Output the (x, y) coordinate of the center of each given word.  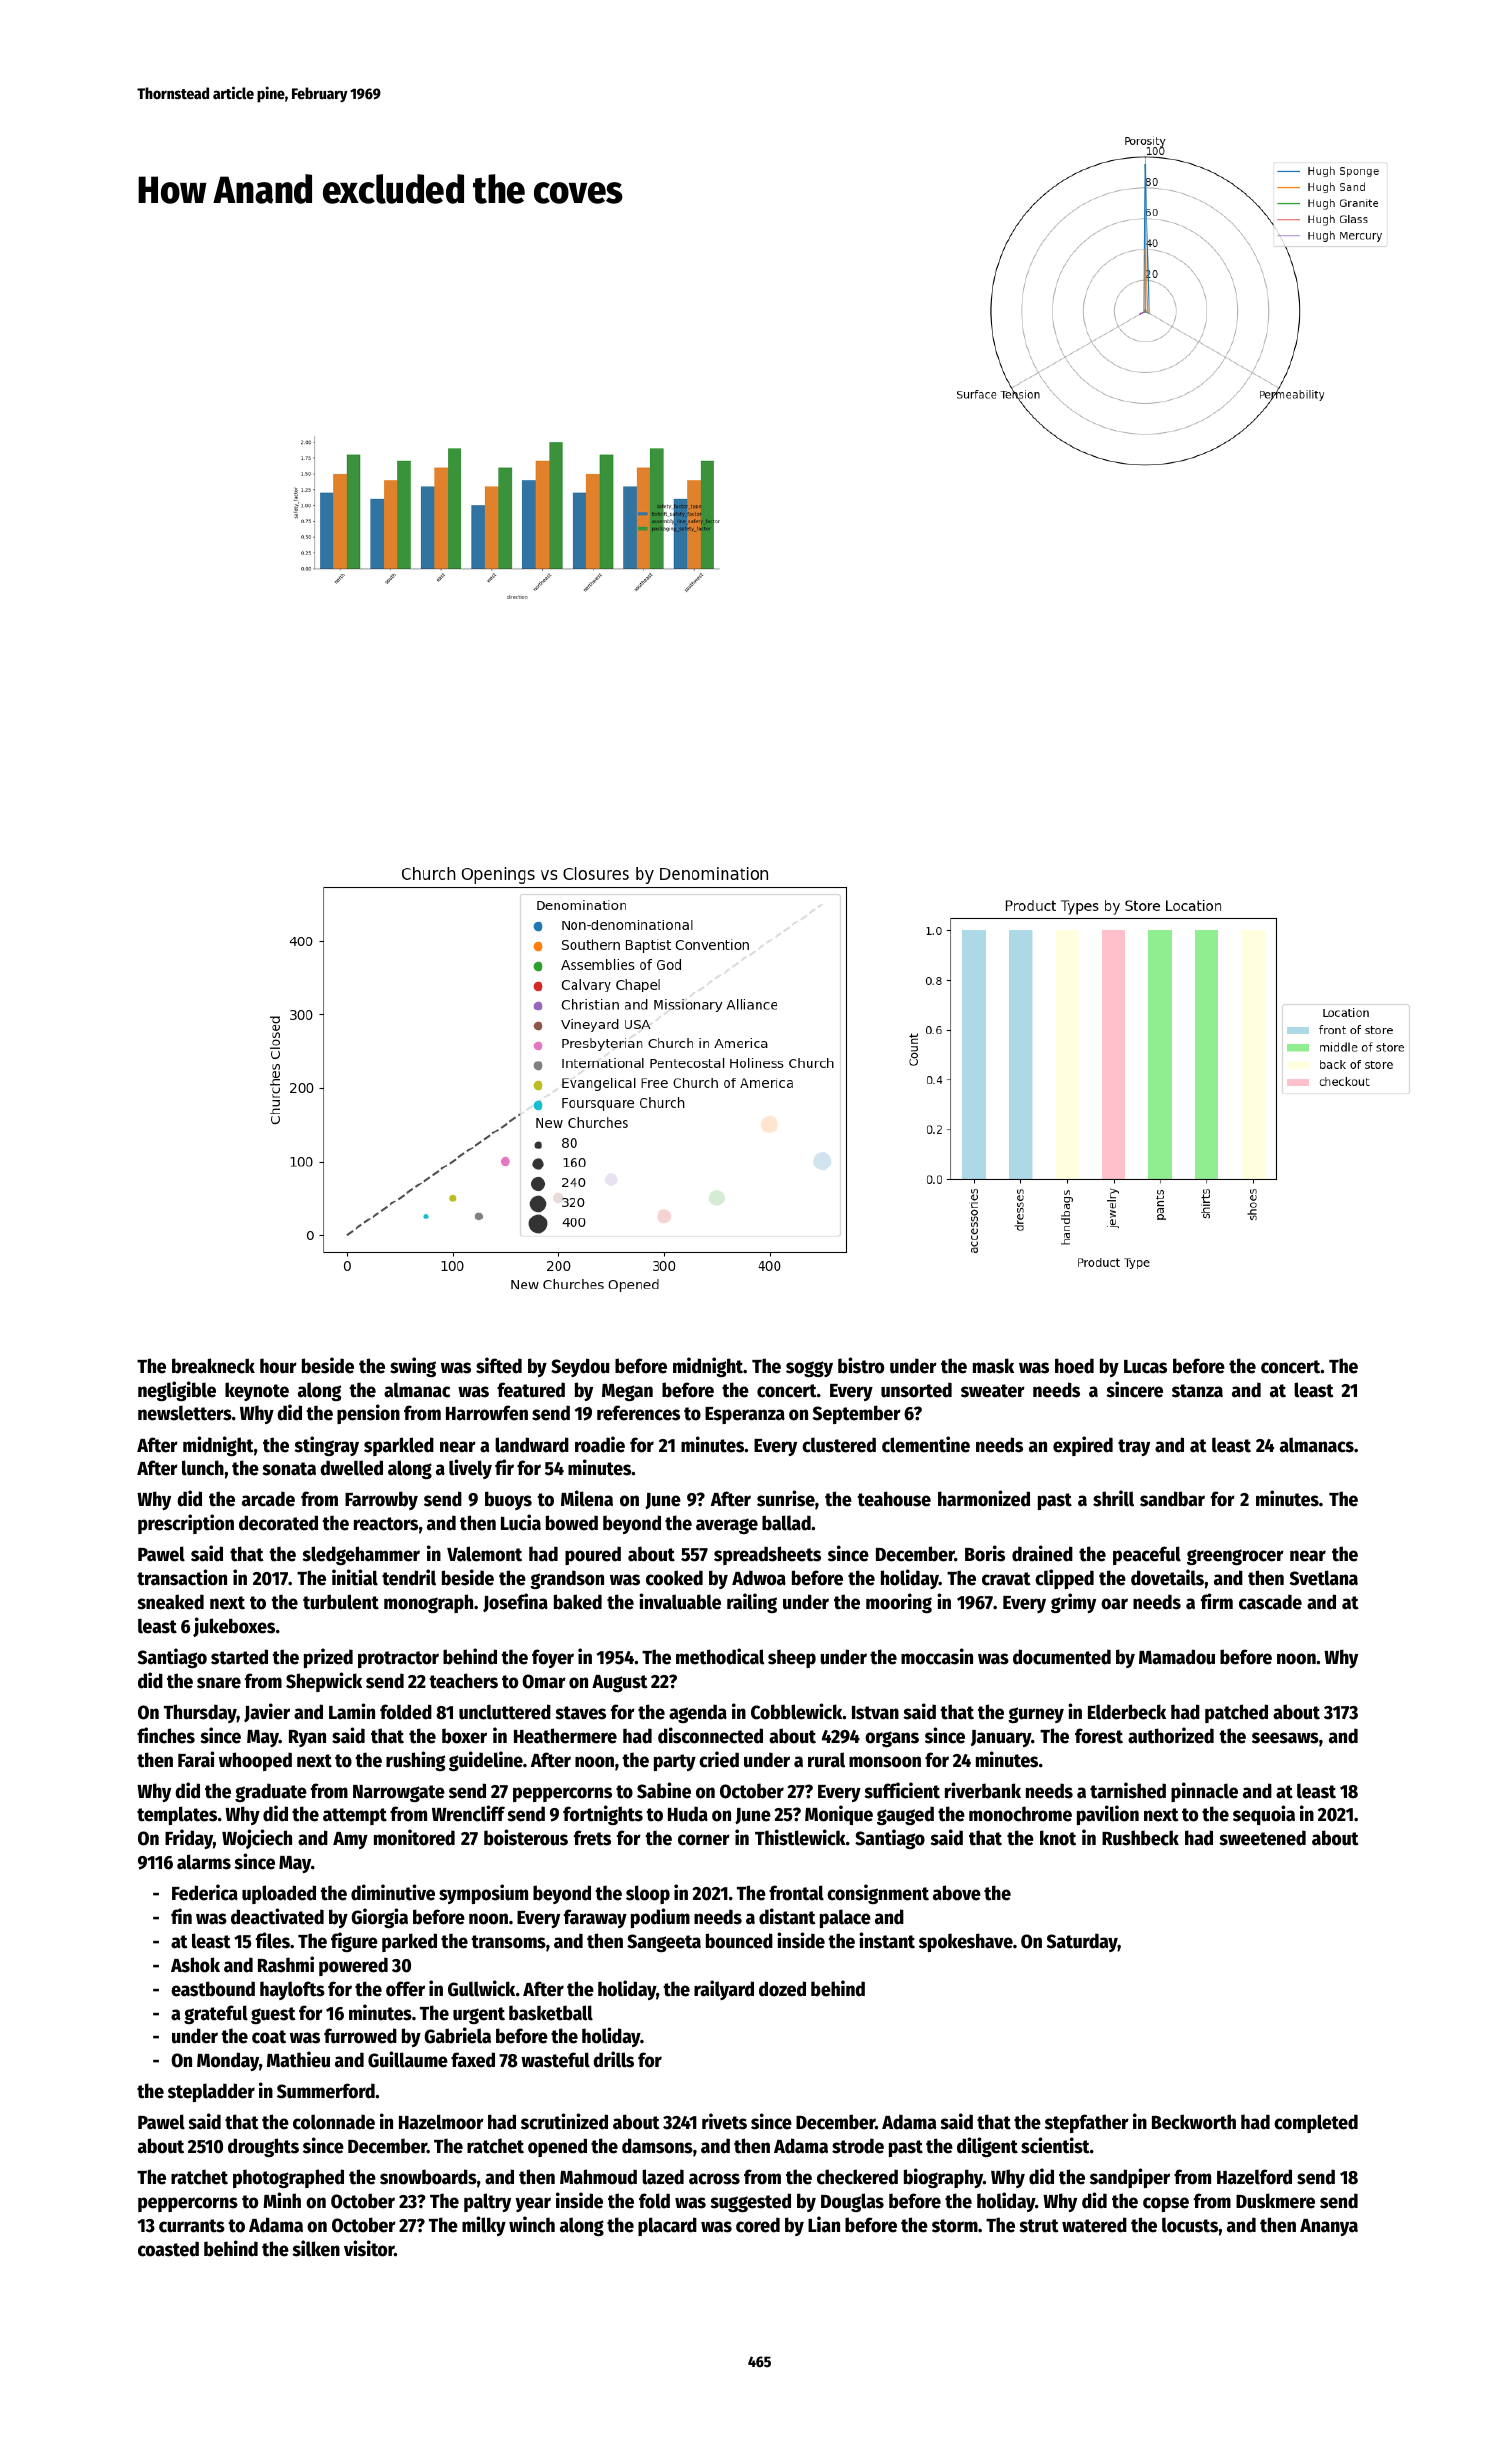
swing (413, 1367)
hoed (1074, 1366)
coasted (168, 2249)
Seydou (580, 1367)
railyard (724, 1990)
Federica (205, 1892)
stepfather (1087, 2123)
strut (1039, 2226)
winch (532, 2224)
